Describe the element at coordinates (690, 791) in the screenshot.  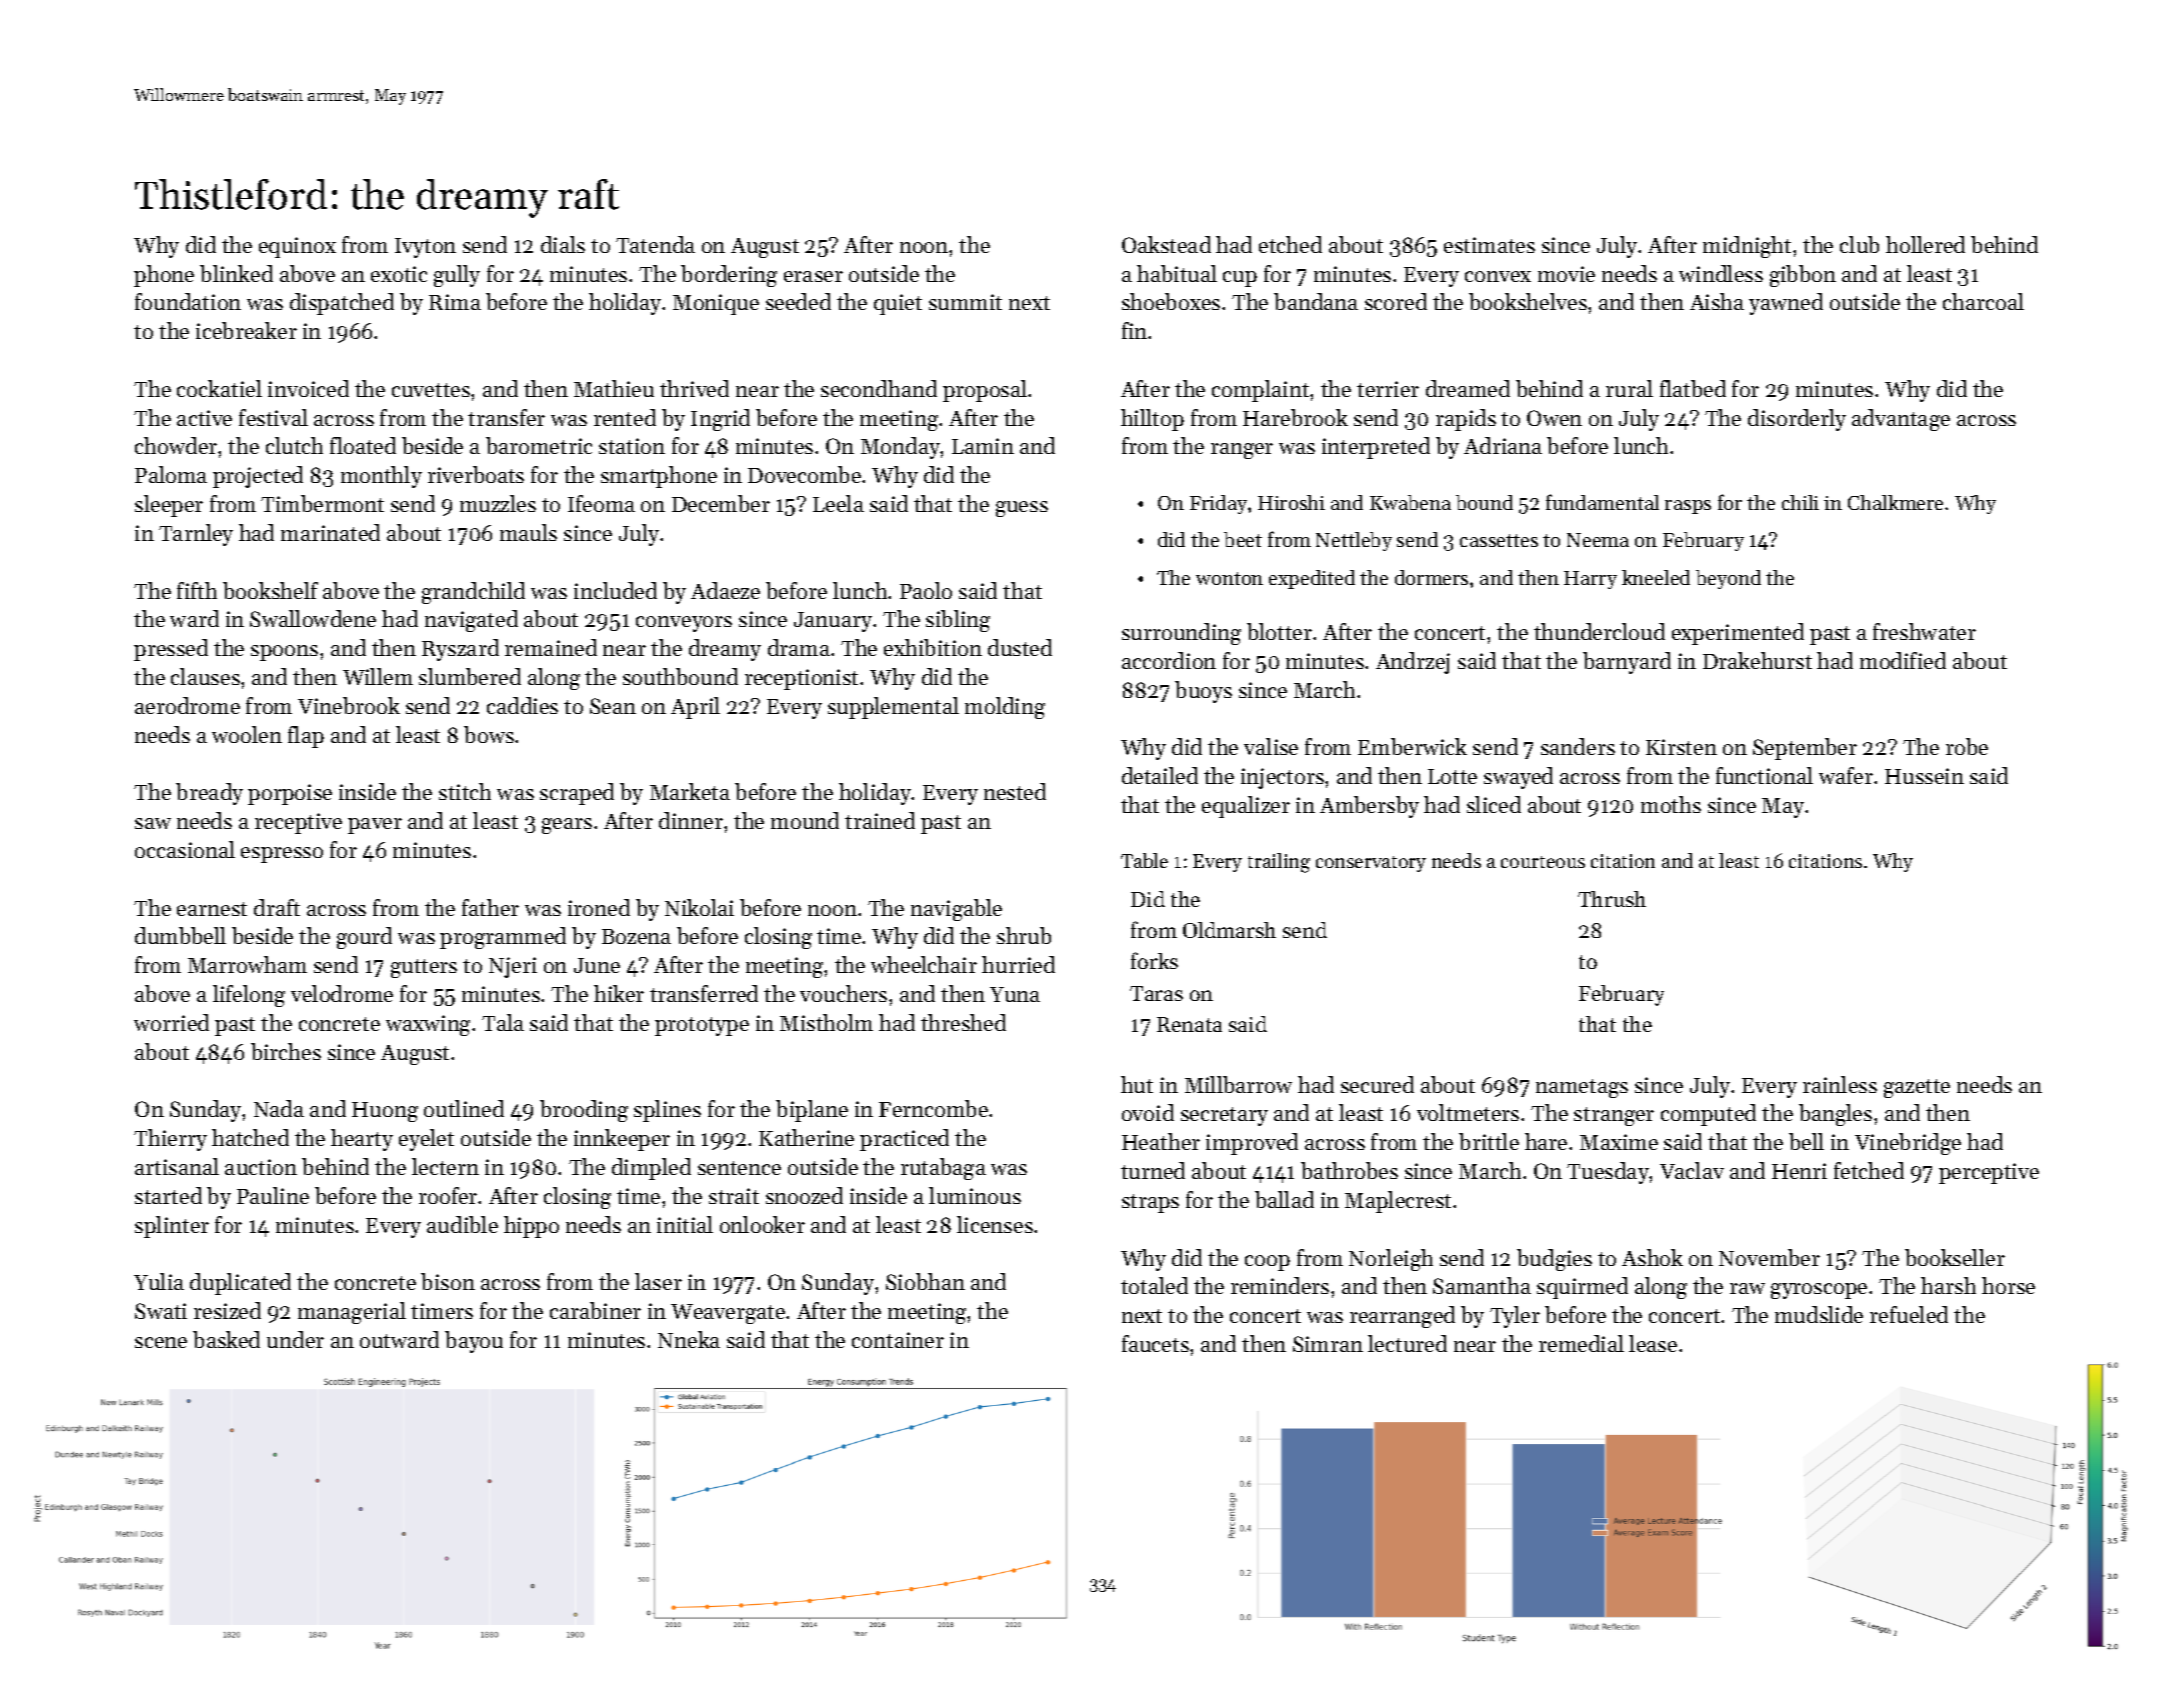
I see `Marketa` at that location.
